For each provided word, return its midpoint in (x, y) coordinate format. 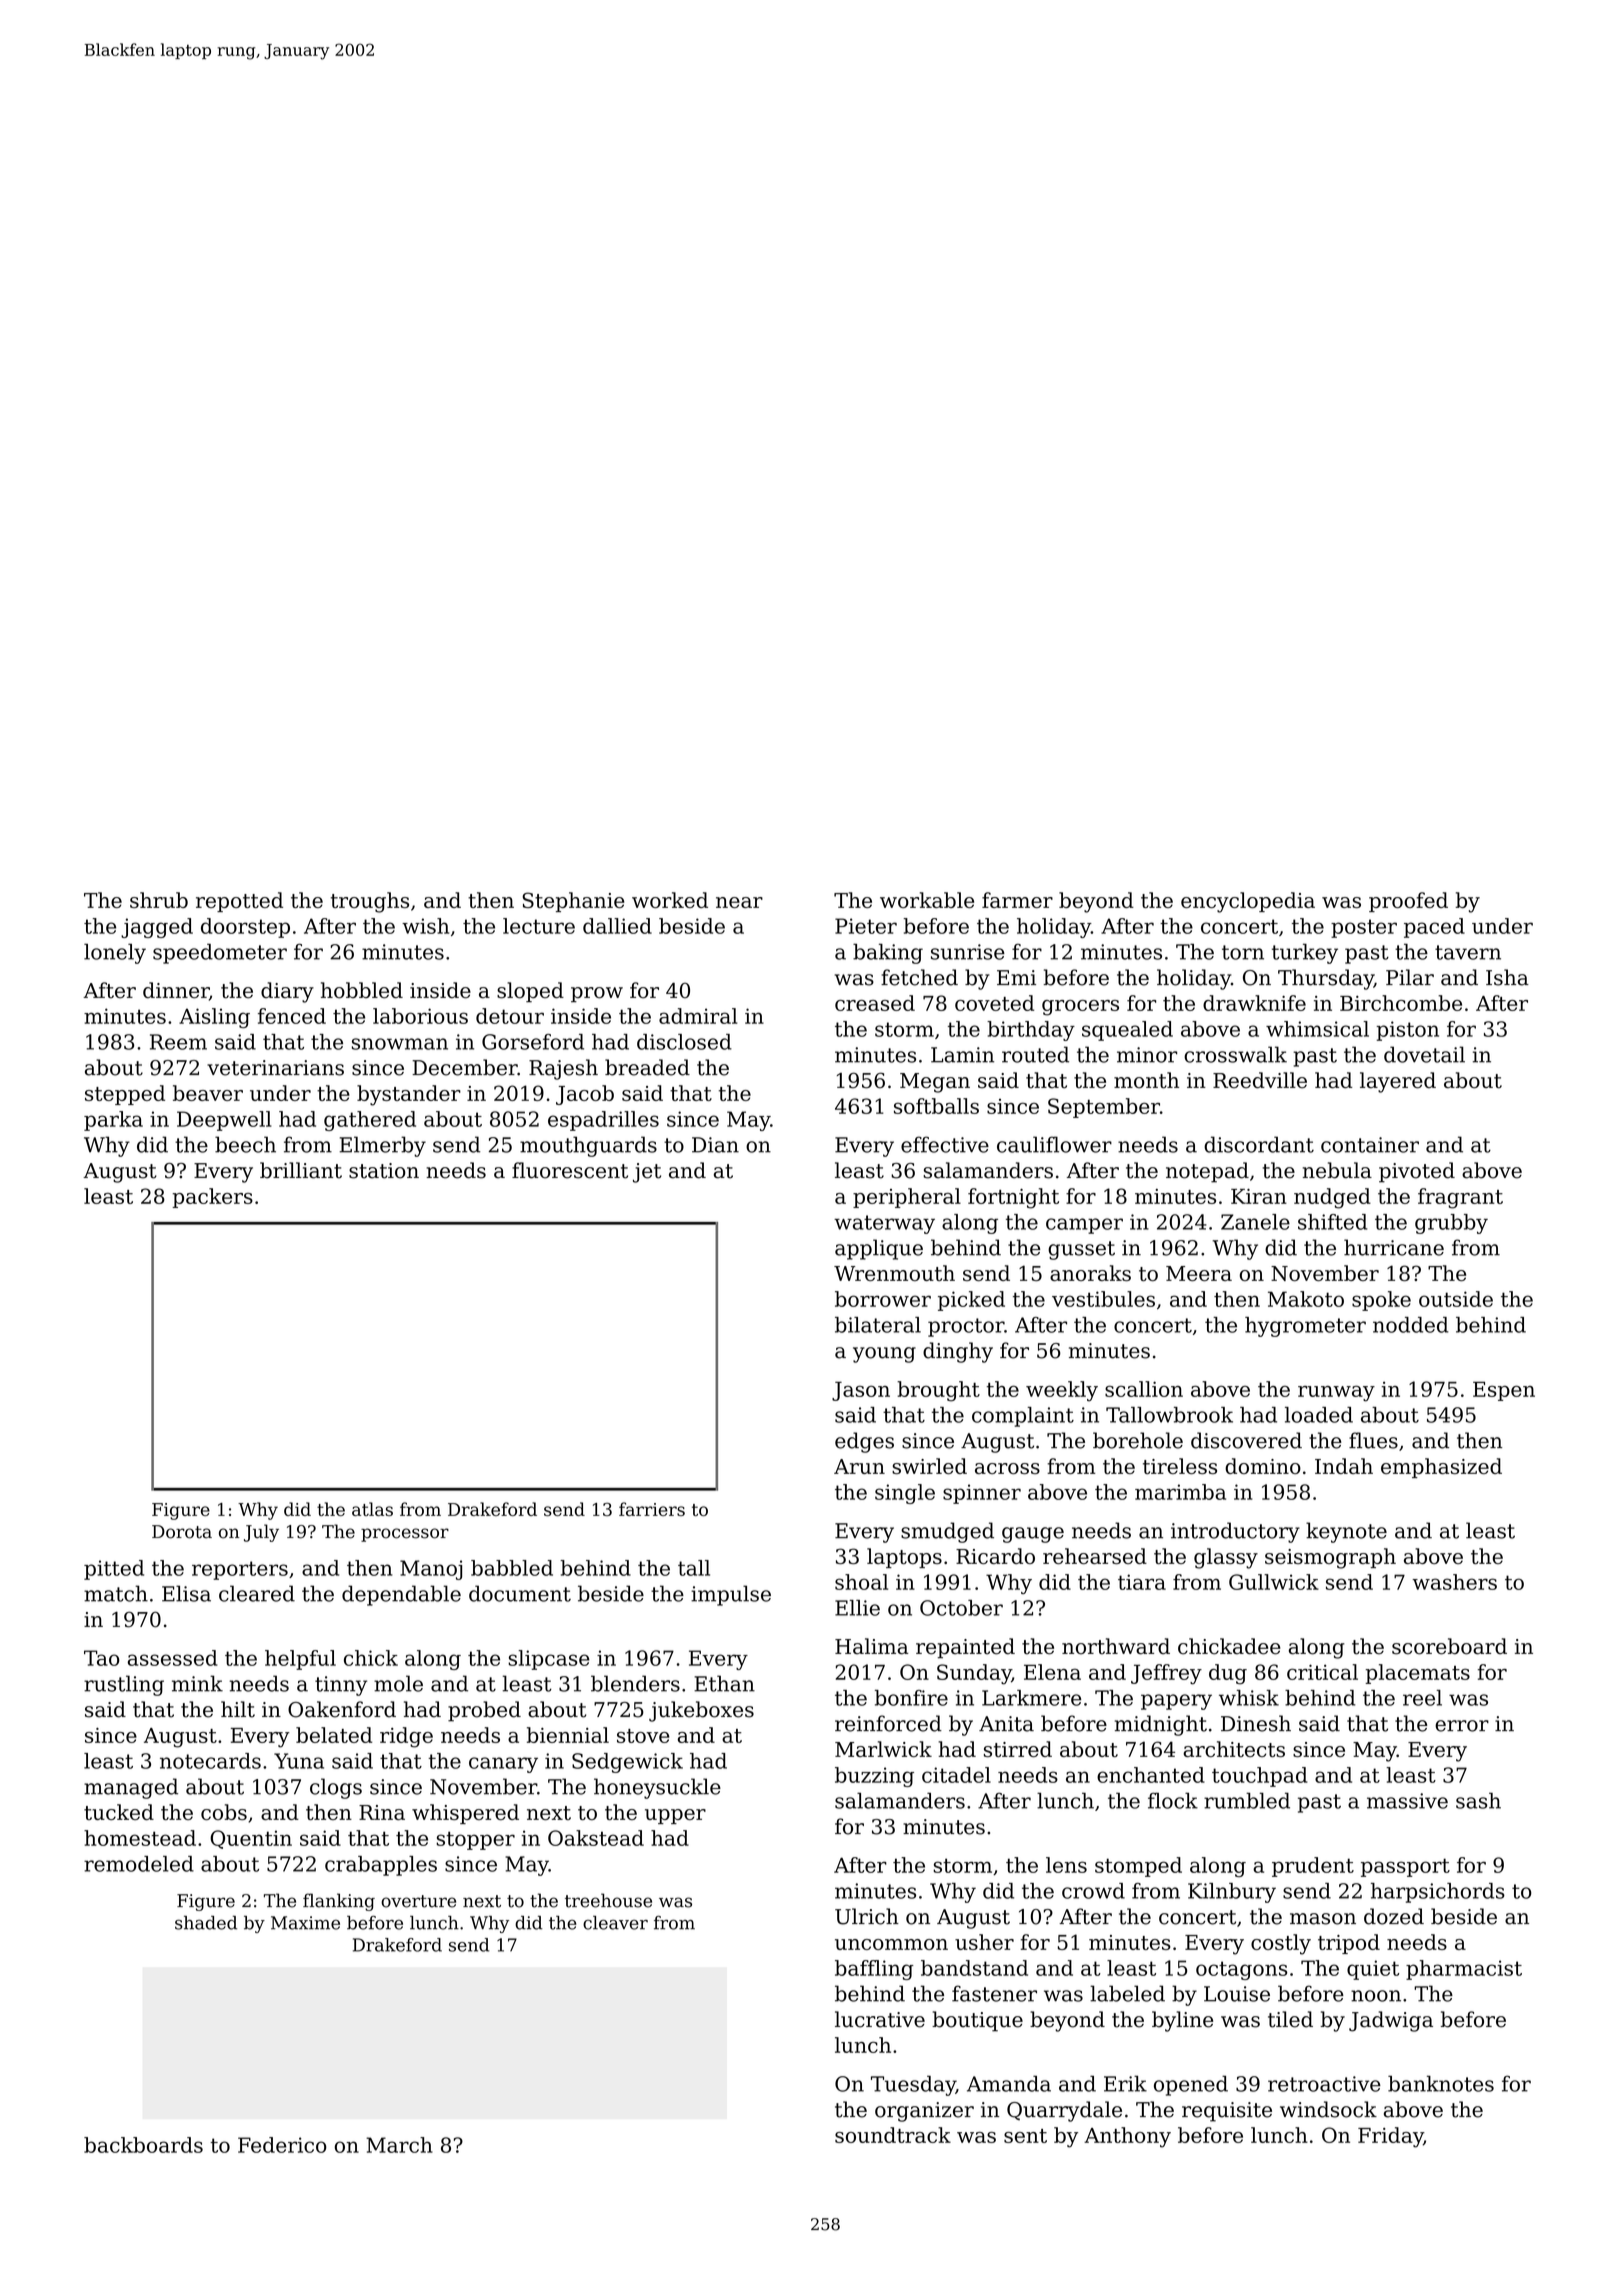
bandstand (974, 1968)
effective (945, 1144)
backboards (143, 2145)
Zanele (1255, 1222)
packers (212, 1198)
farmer (1017, 900)
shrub (159, 900)
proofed (1408, 902)
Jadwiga (1391, 2021)
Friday (1390, 2137)
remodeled (139, 1864)
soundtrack (893, 2135)
